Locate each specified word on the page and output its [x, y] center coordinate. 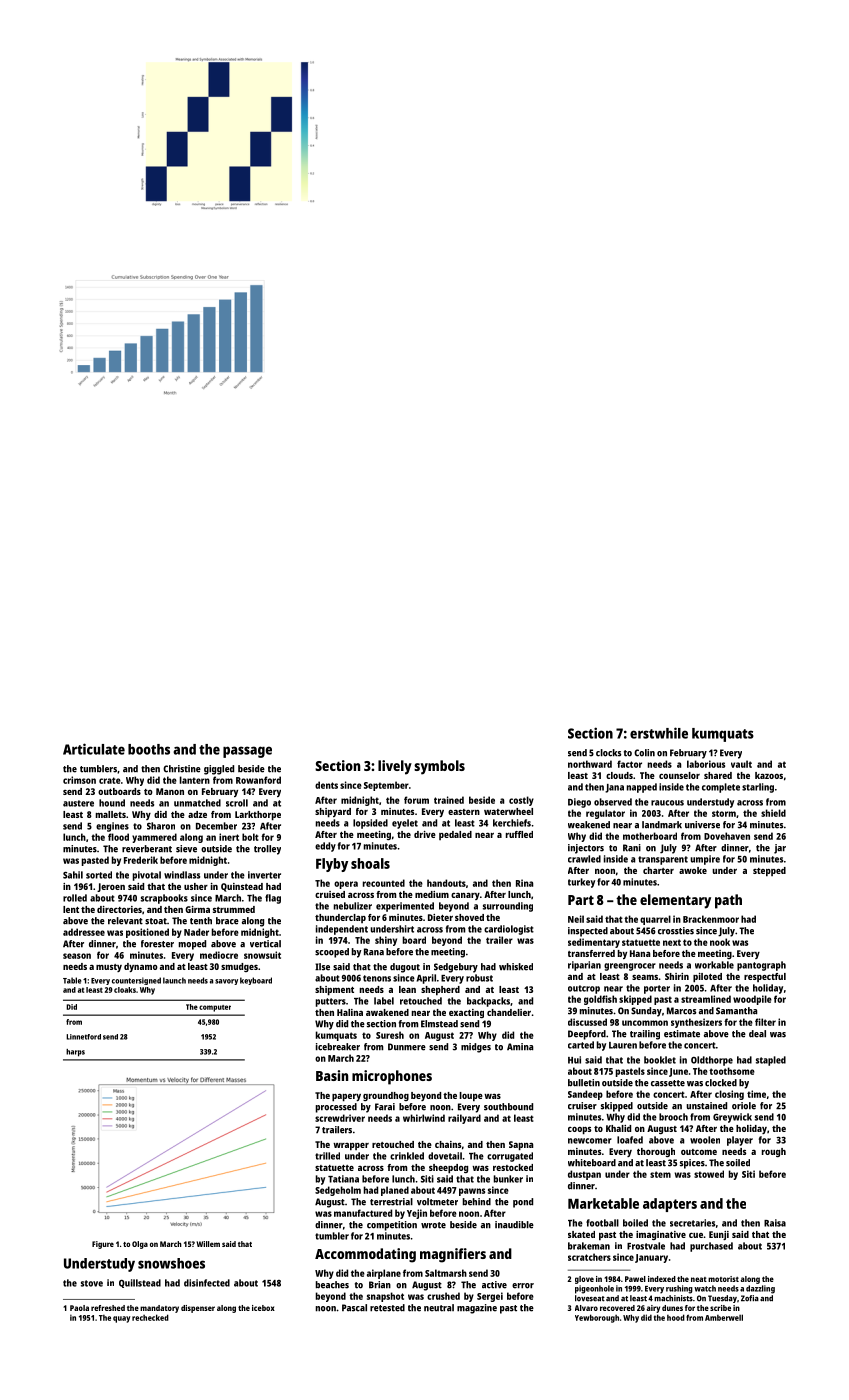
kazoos [769, 775]
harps [75, 1053]
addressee [84, 932]
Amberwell [724, 1317]
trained [449, 800]
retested [387, 1308]
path [728, 901]
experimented [405, 907]
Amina [520, 1047]
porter [657, 989]
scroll [237, 803]
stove [92, 1283]
